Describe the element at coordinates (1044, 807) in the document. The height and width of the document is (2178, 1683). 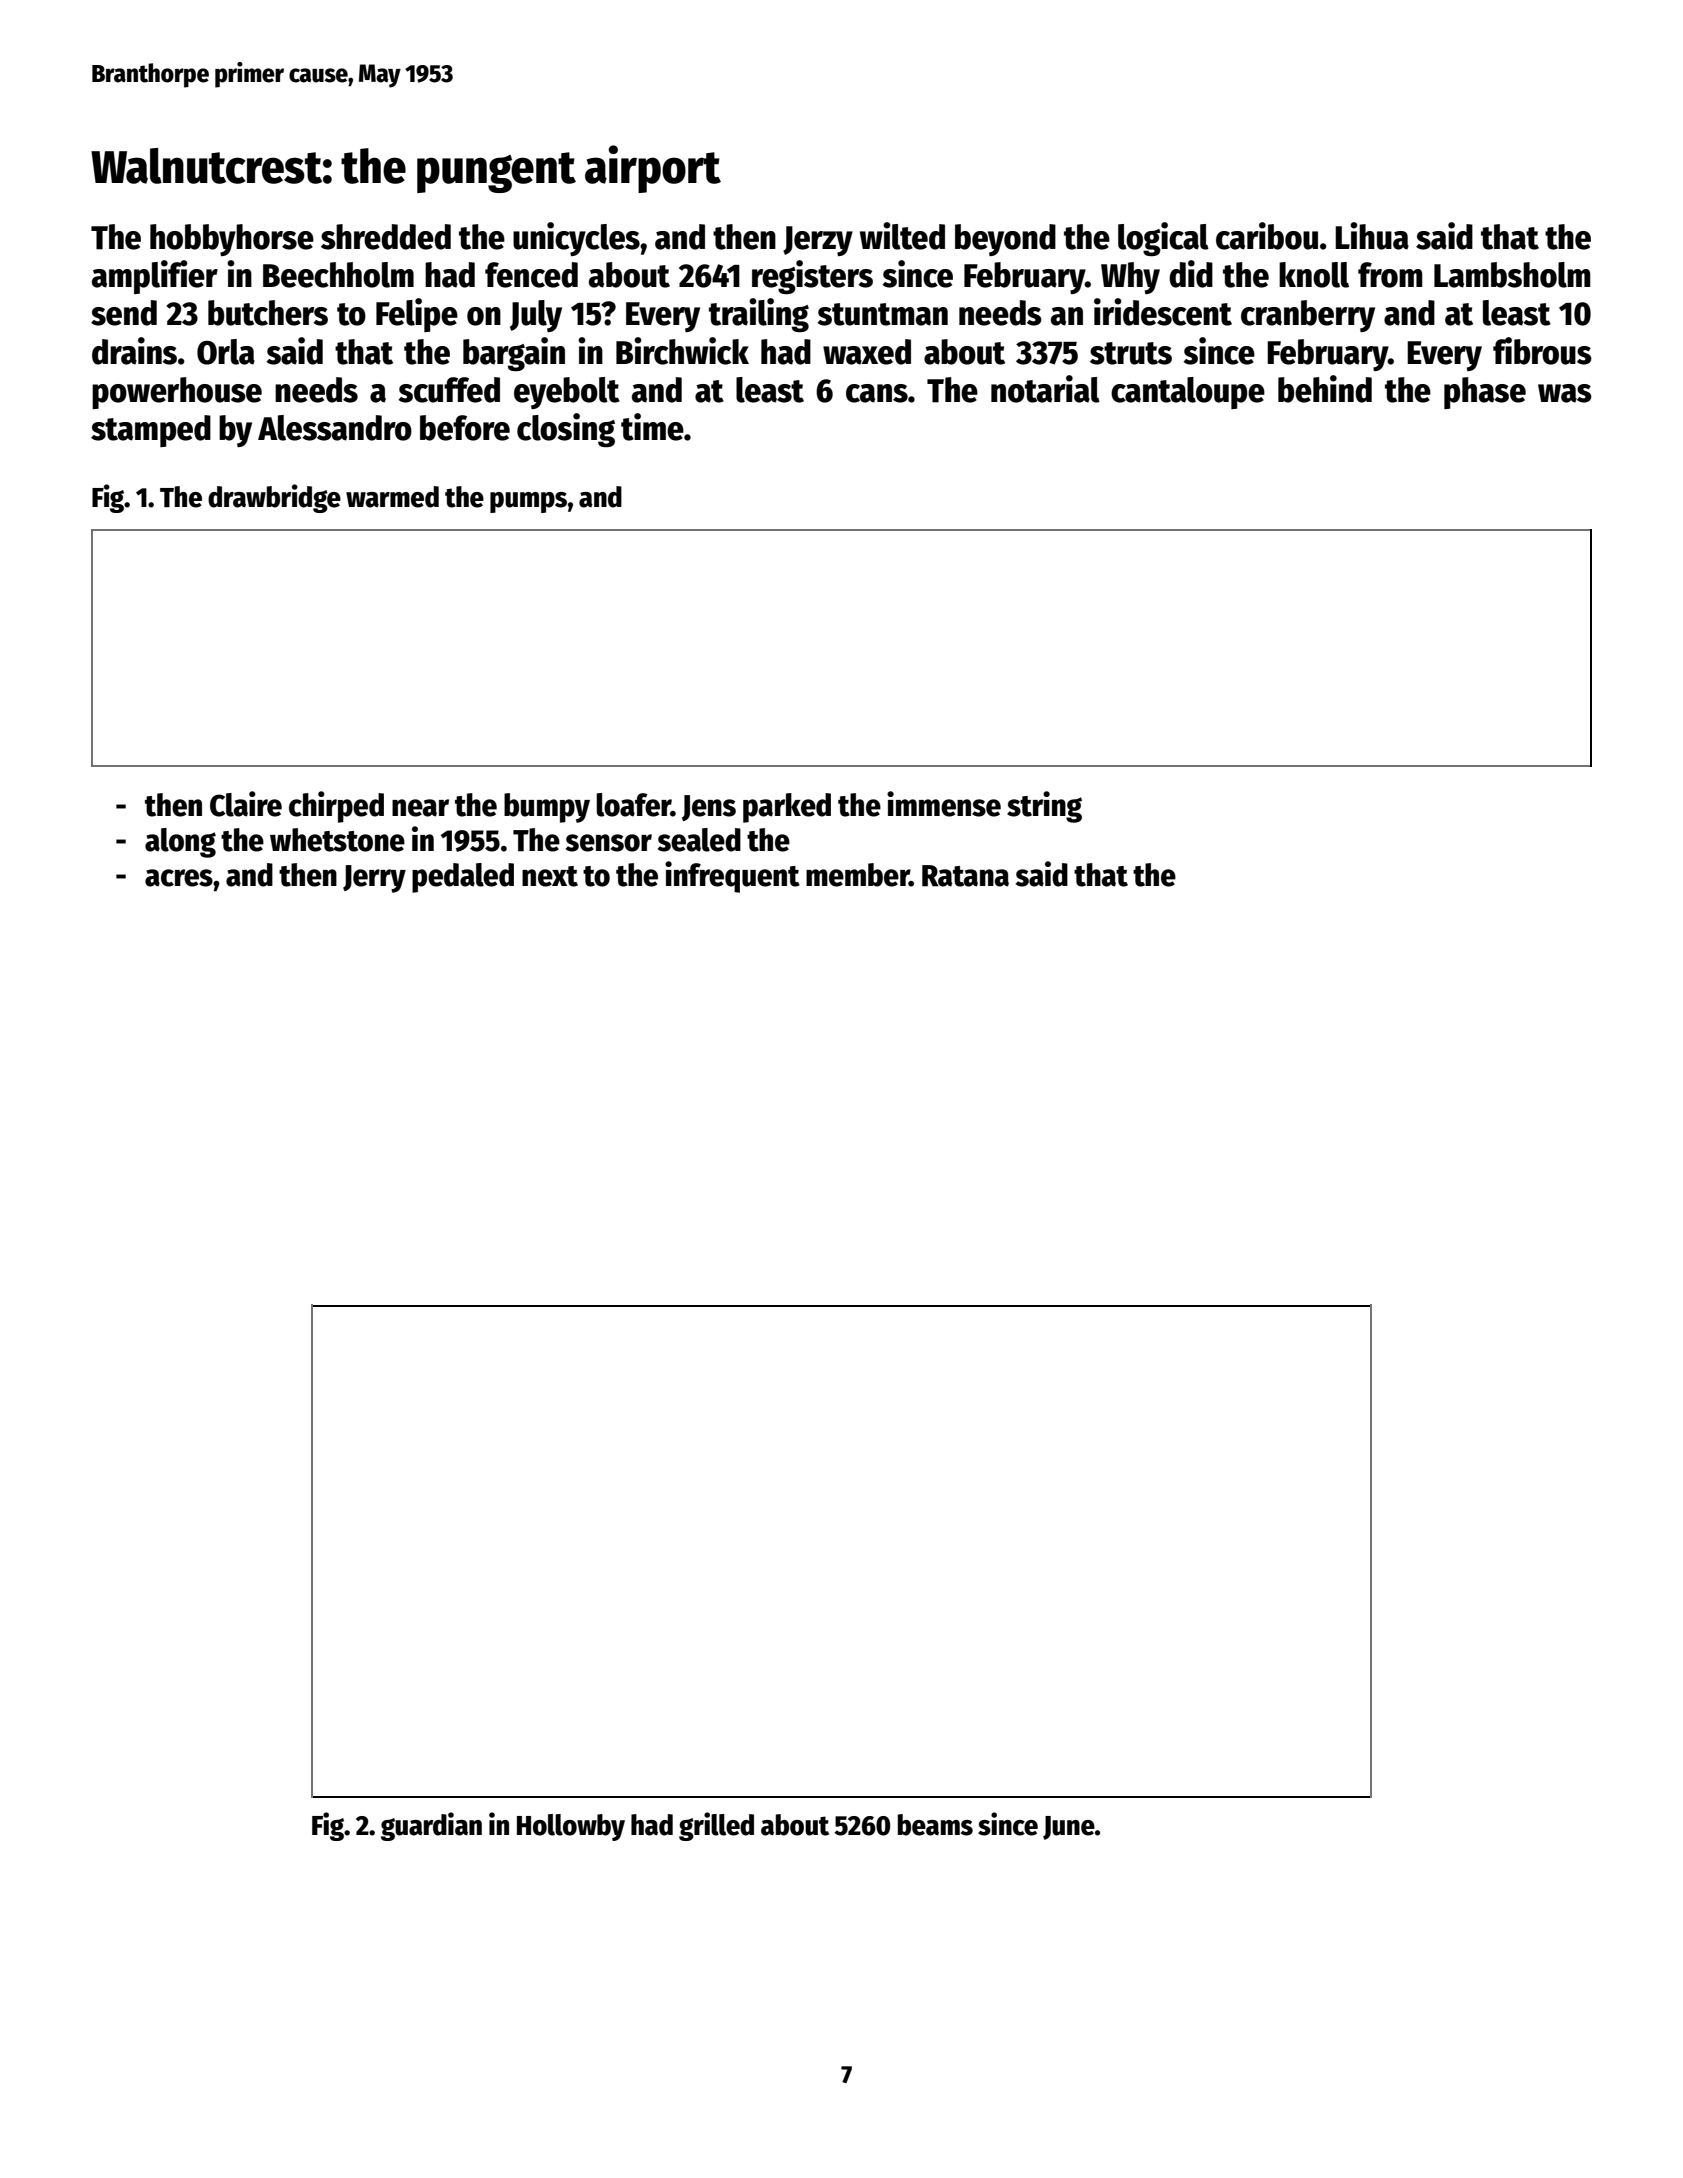
I see `string` at that location.
